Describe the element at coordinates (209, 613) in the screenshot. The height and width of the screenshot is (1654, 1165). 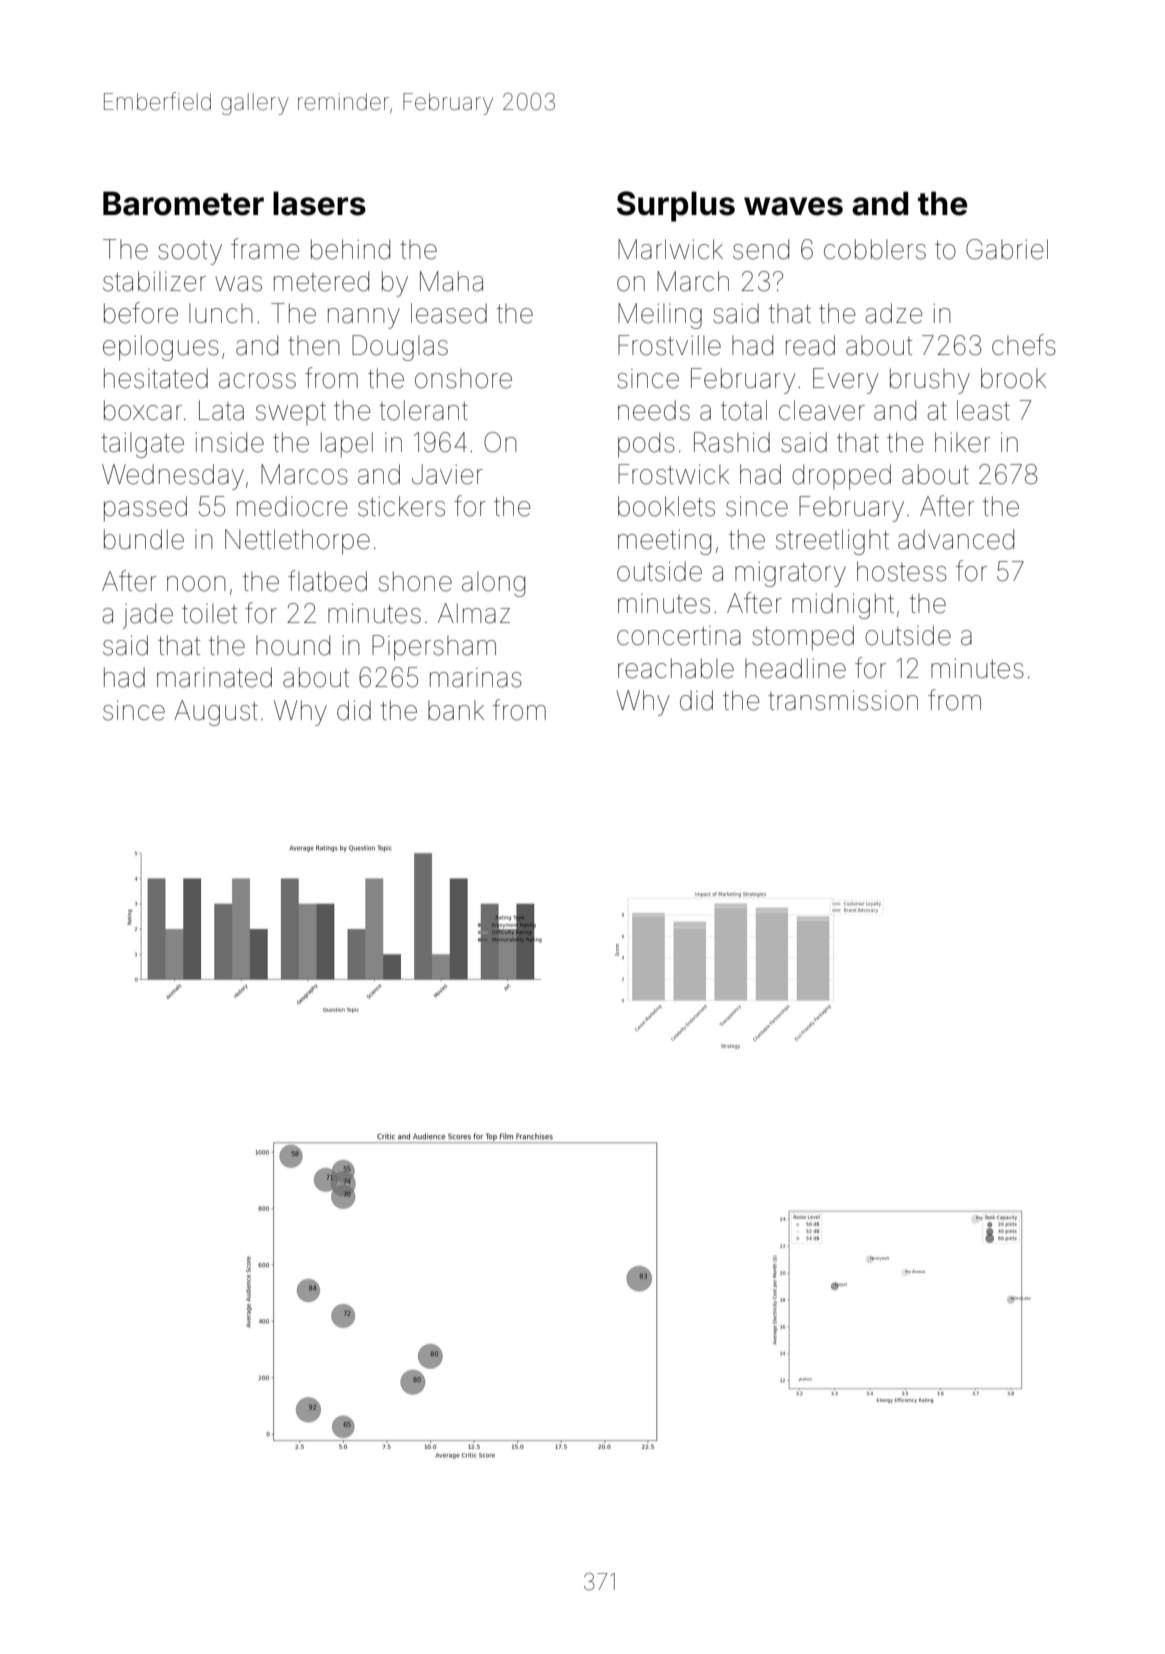
I see `toilet` at that location.
